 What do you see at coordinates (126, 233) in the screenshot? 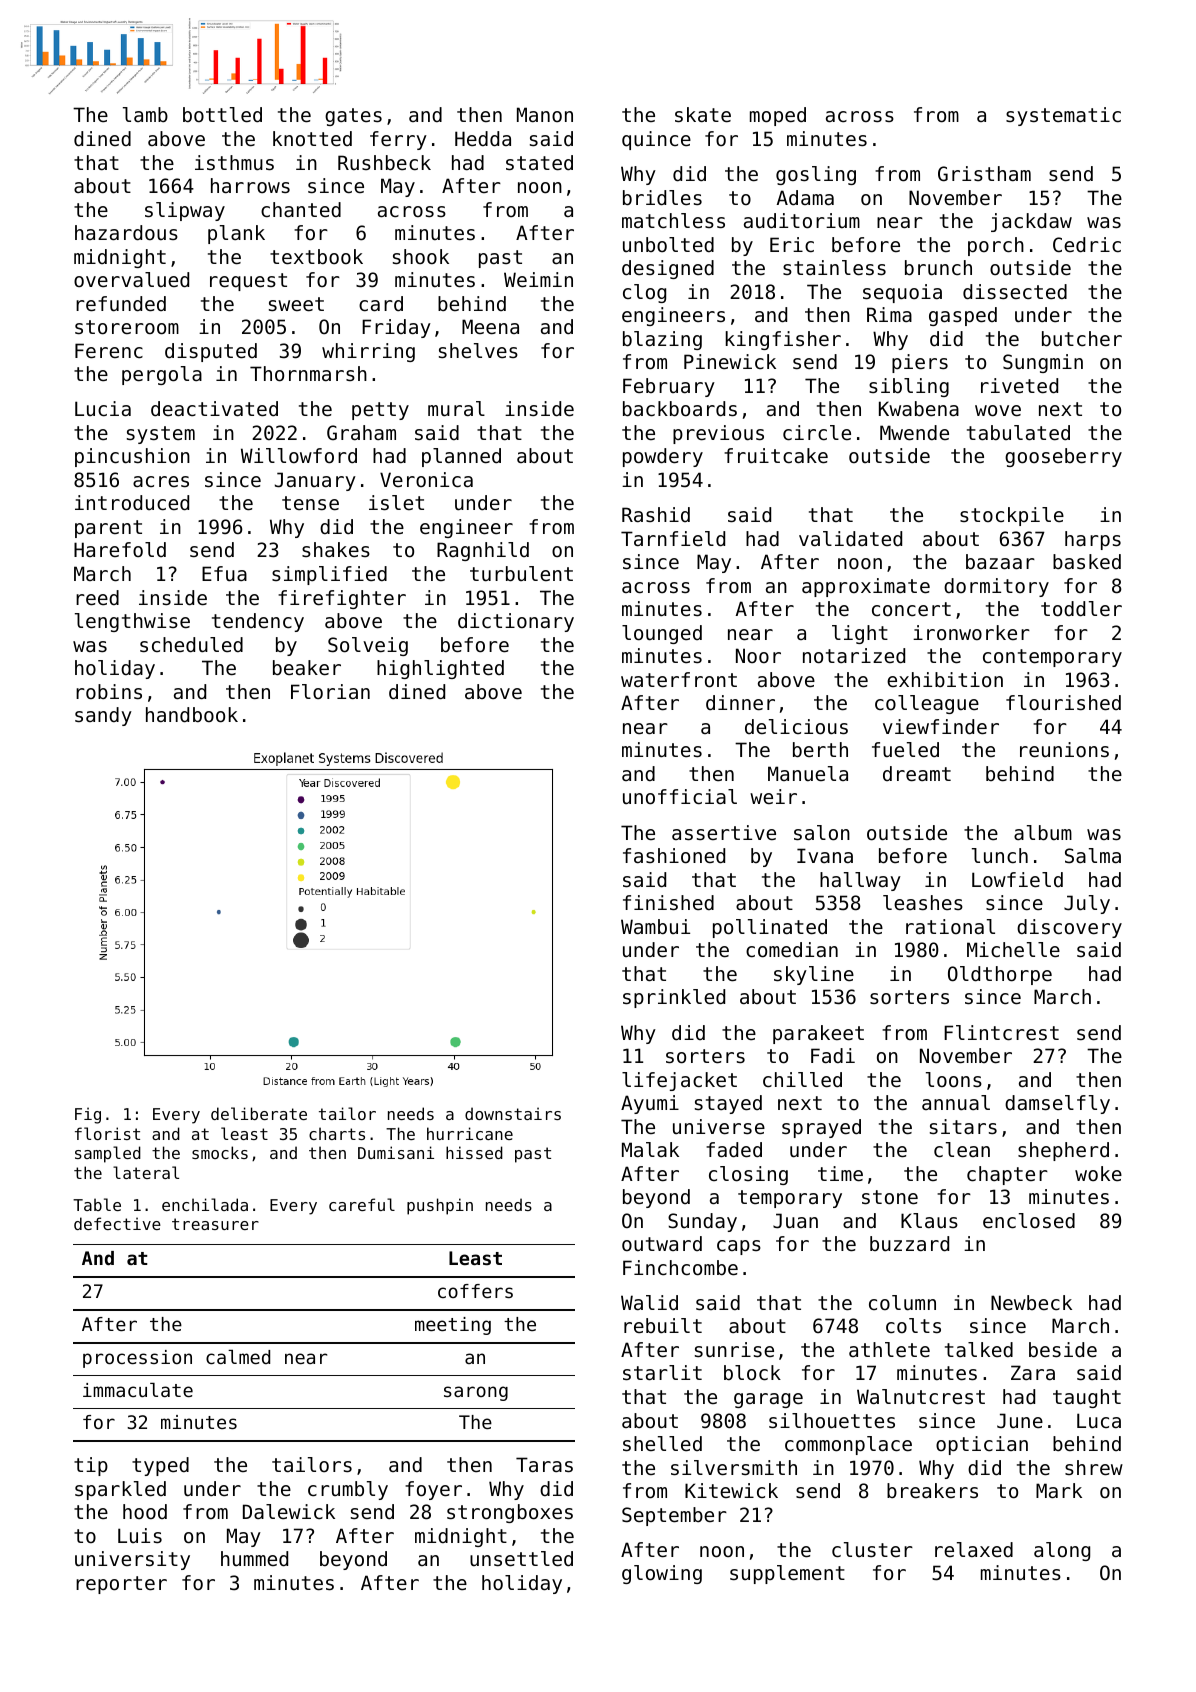
I see `hazardous` at bounding box center [126, 233].
